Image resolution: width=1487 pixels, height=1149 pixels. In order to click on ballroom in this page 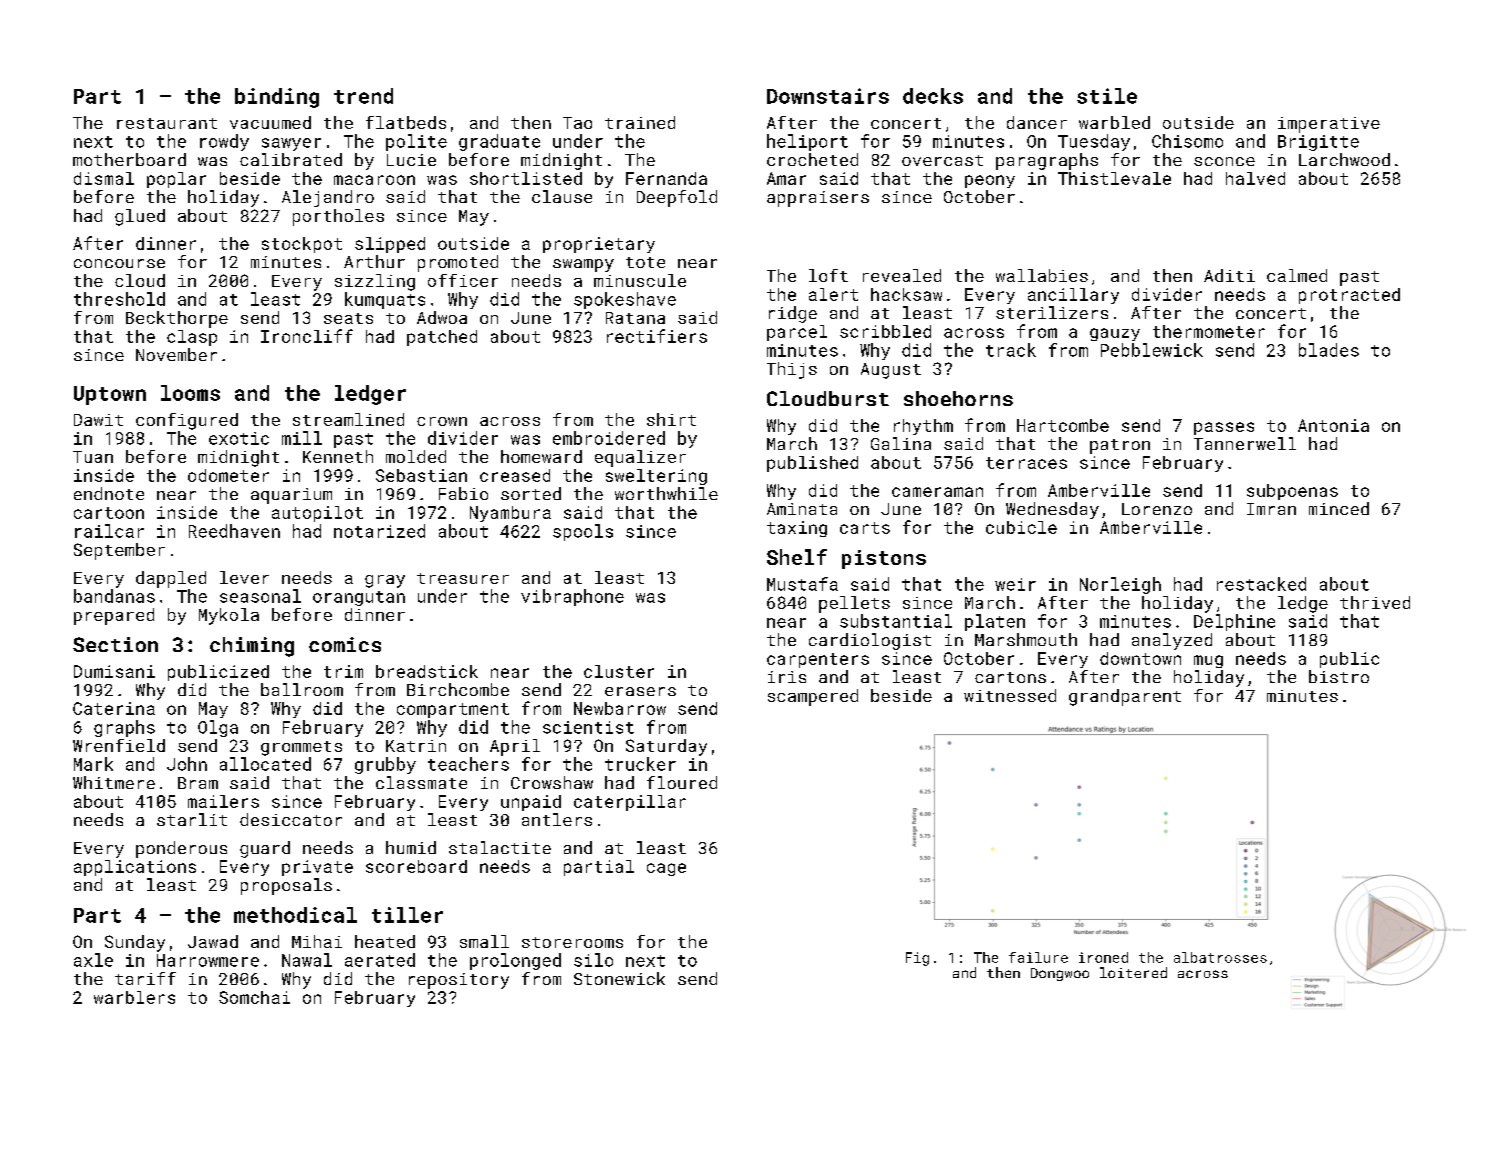, I will do `click(302, 689)`.
